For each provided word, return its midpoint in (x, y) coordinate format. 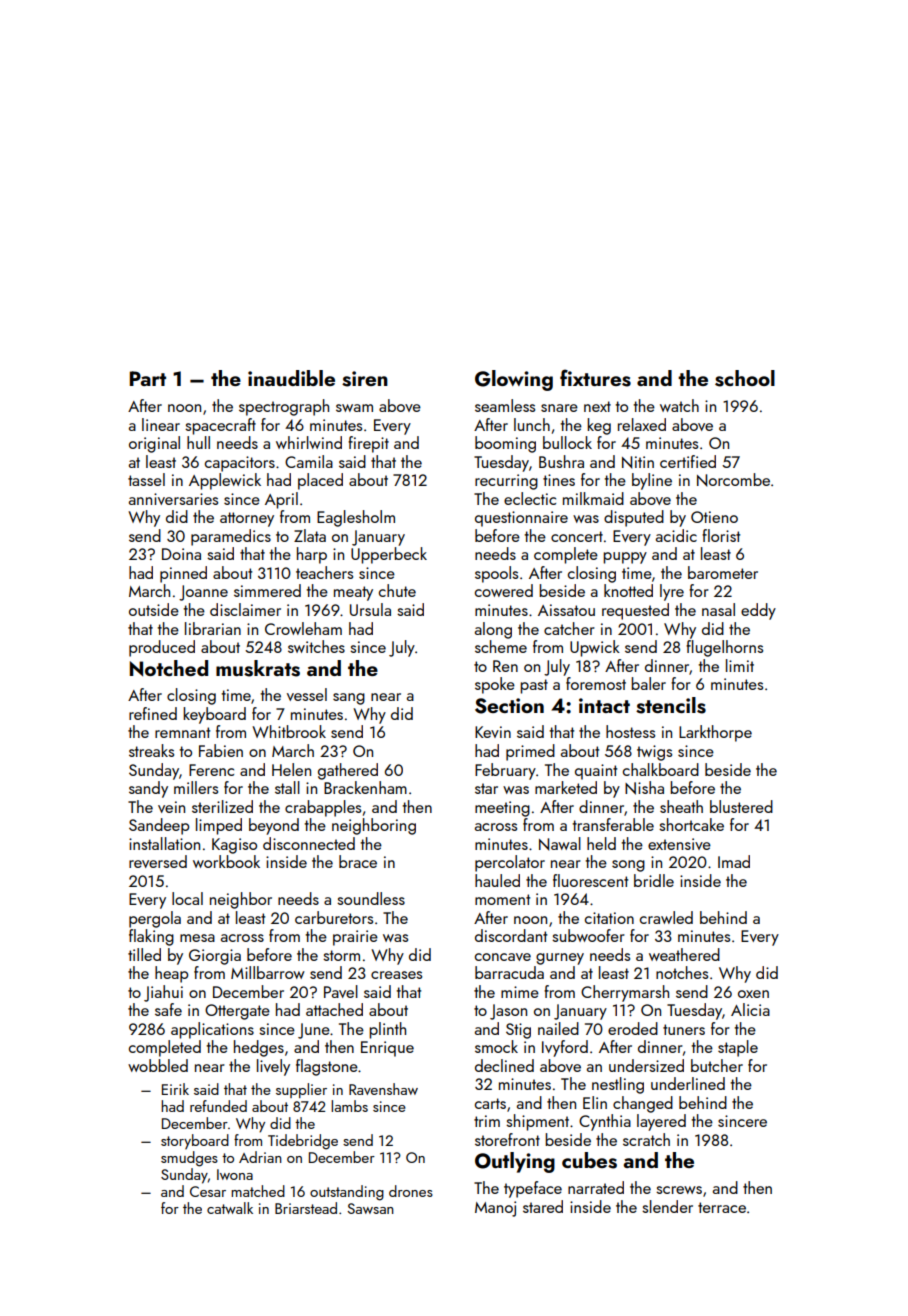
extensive (679, 844)
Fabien (221, 750)
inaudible (291, 378)
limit (740, 665)
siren (365, 379)
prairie (355, 938)
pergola (155, 919)
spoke (495, 685)
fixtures (595, 378)
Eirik (175, 1089)
